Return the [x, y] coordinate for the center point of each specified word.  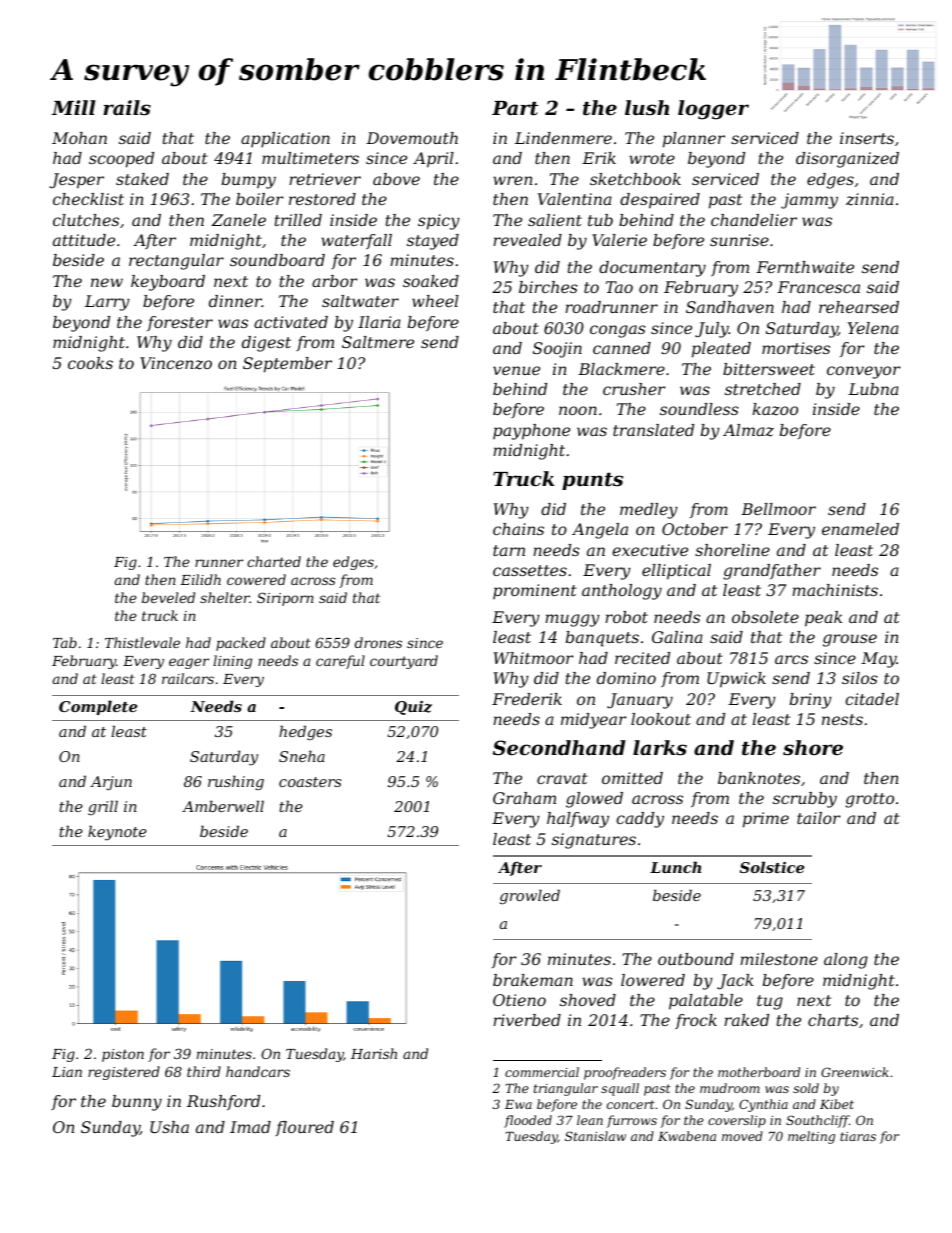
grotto [869, 800]
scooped [121, 160]
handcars [258, 1071]
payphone [531, 432]
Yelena [873, 328]
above [396, 179]
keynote [117, 833]
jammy [809, 201]
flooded [528, 1121]
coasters [310, 782]
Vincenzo [176, 363]
